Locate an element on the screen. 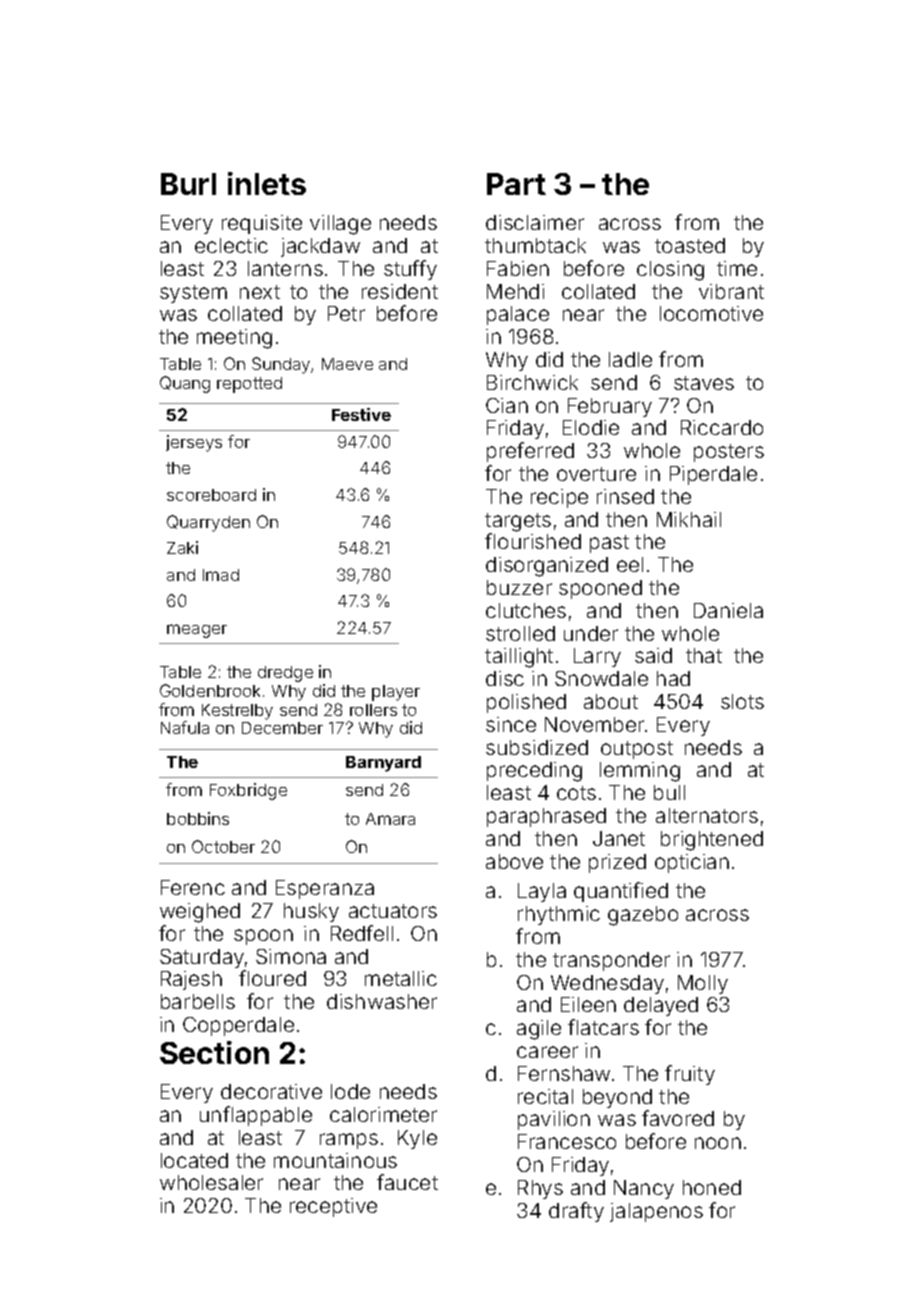  husky is located at coordinates (311, 912).
